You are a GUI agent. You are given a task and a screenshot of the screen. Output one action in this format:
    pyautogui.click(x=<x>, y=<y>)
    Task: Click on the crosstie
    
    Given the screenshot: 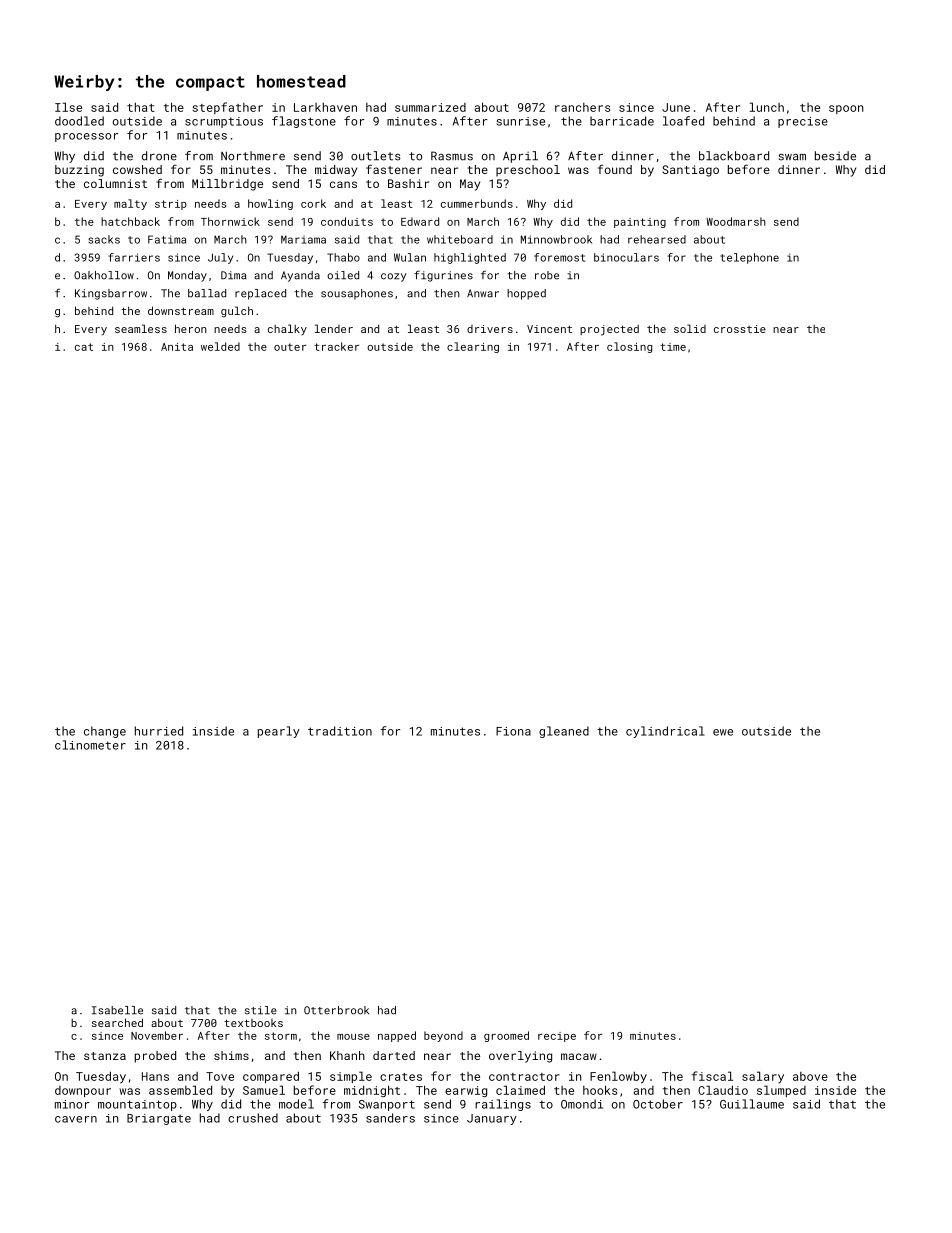 What is the action you would take?
    pyautogui.click(x=740, y=329)
